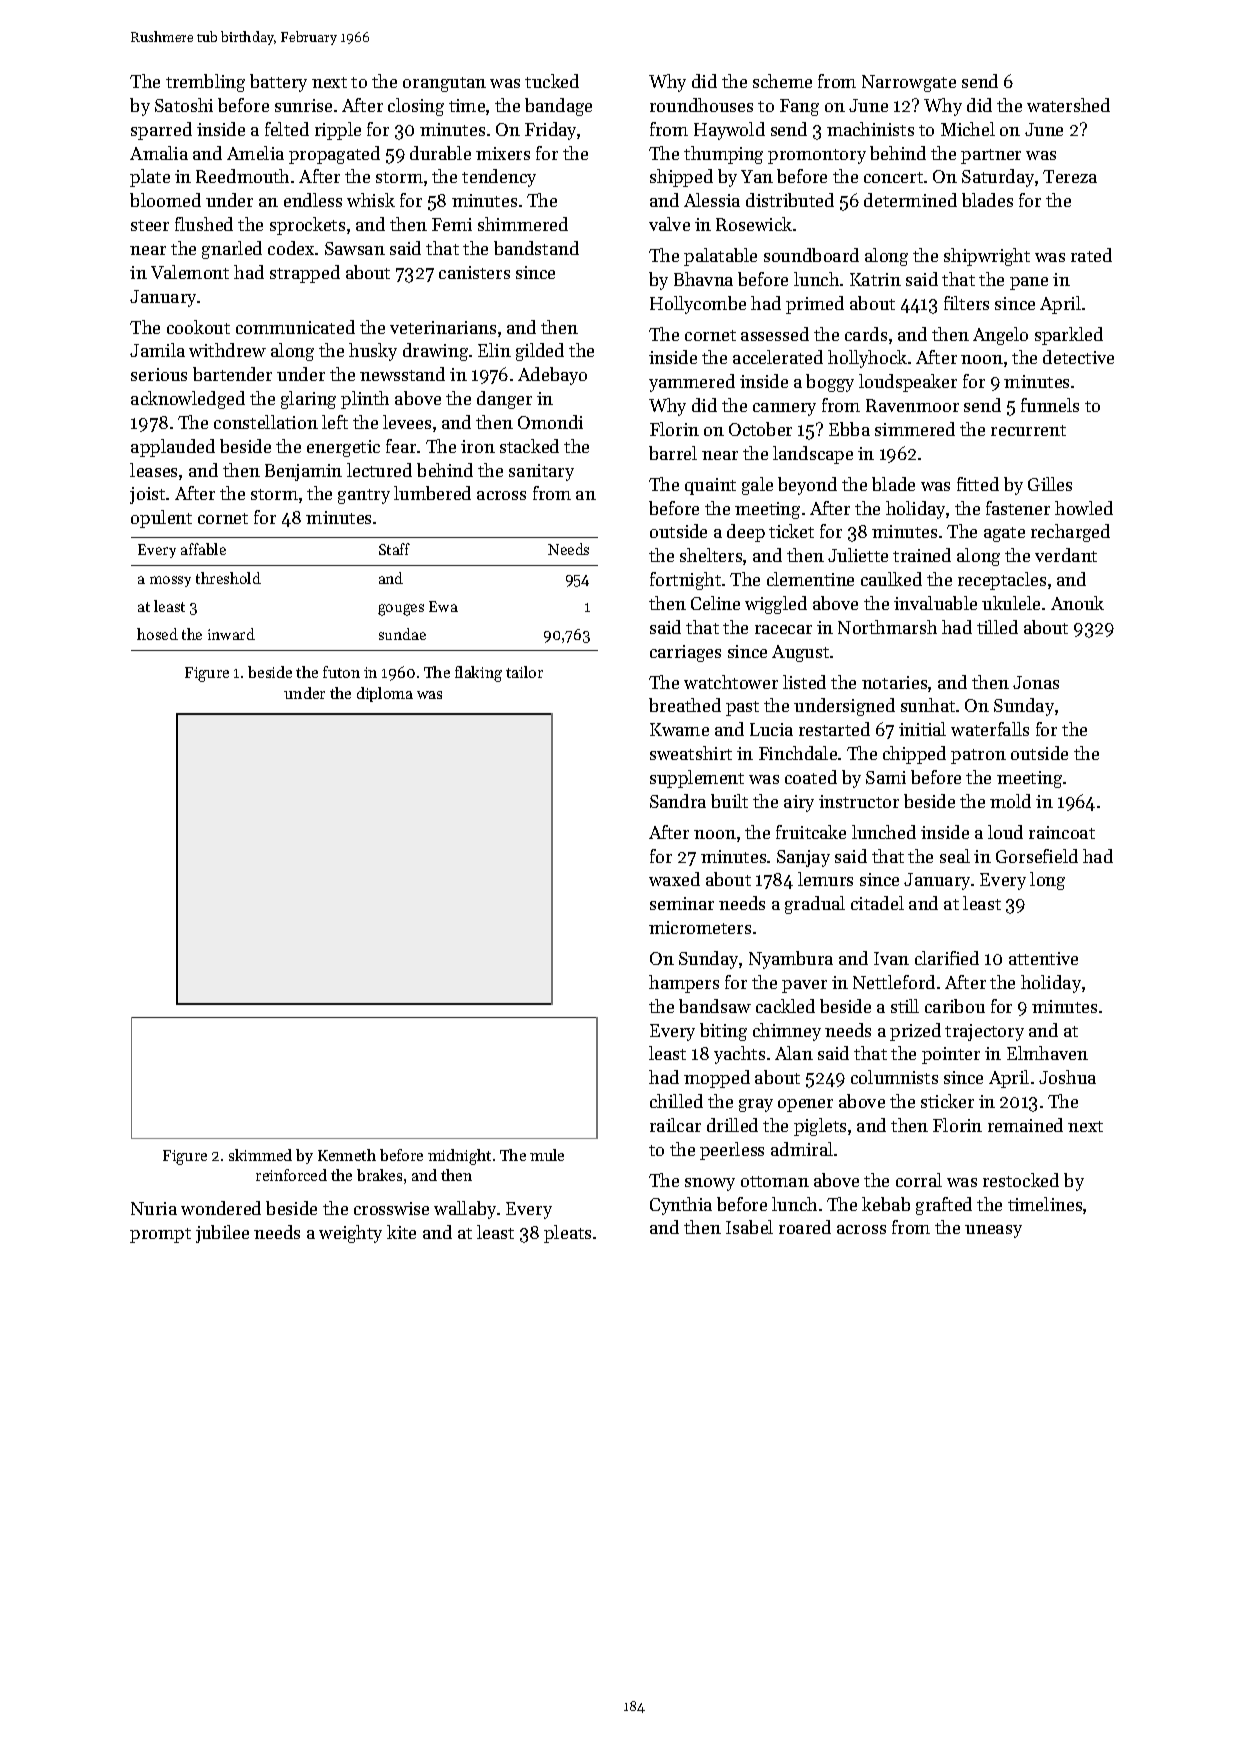  Describe the element at coordinates (385, 694) in the screenshot. I see `diploma` at that location.
